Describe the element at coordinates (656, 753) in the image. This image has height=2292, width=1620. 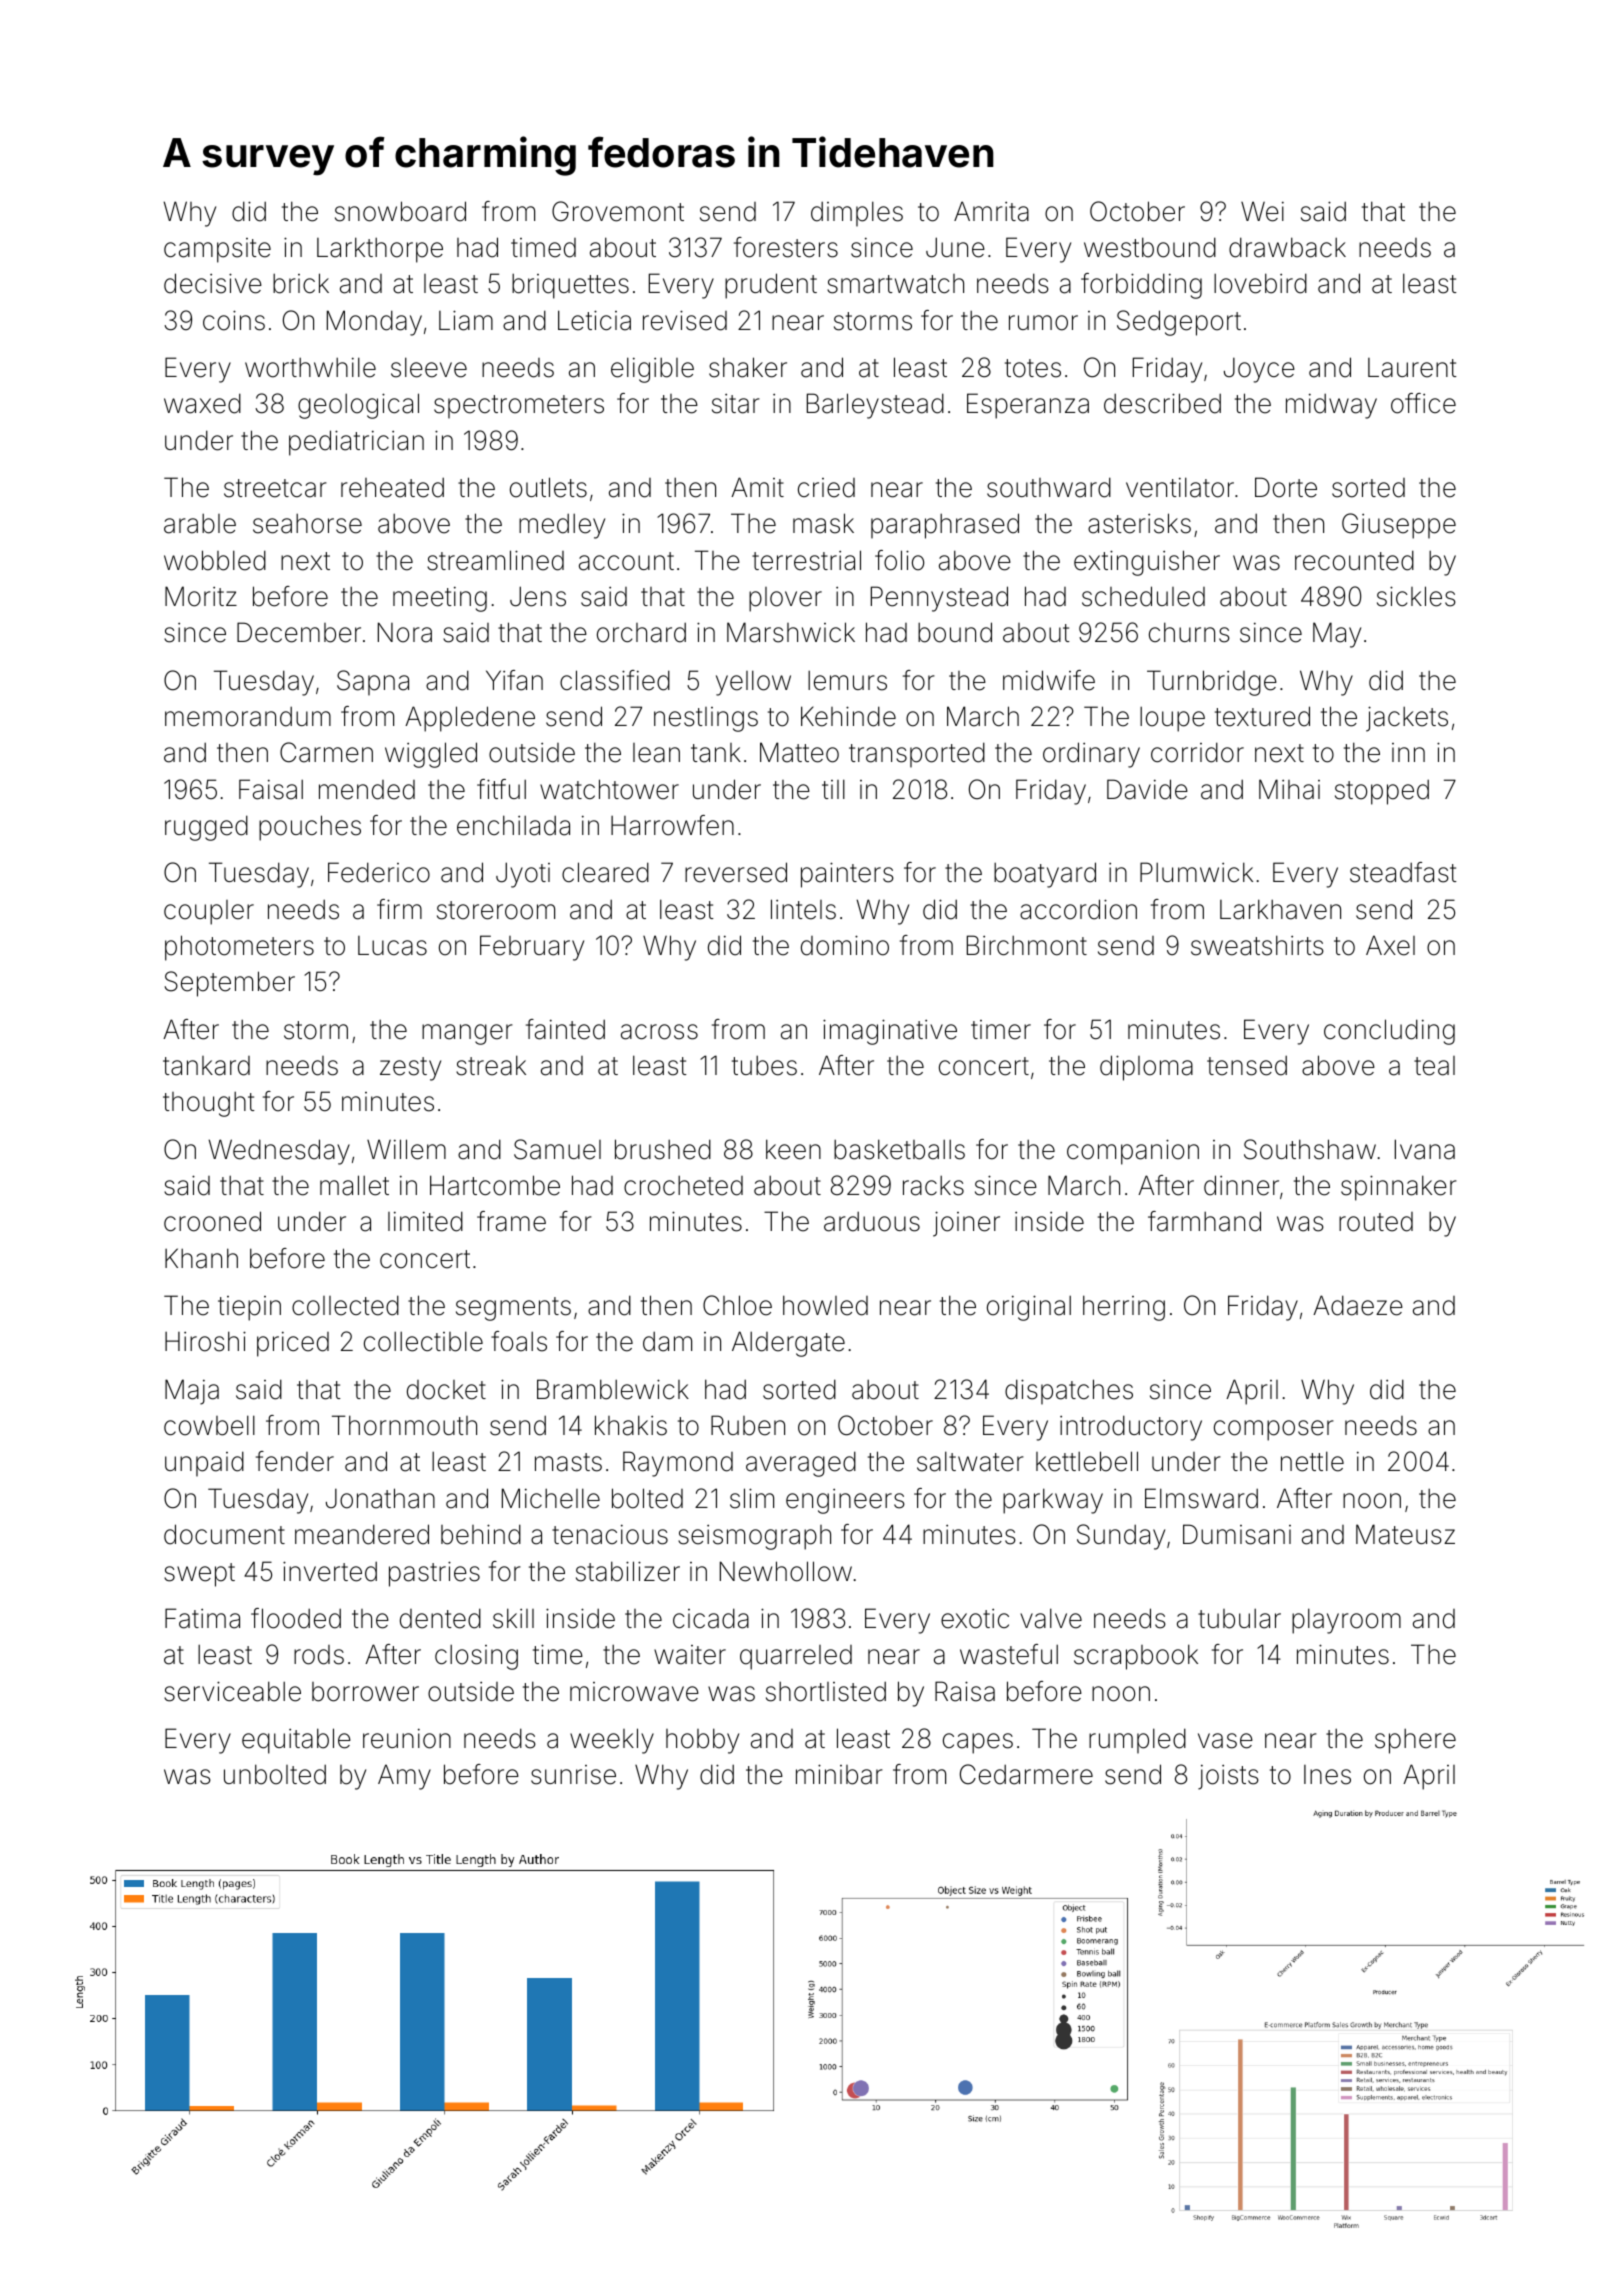
I see `lean` at that location.
